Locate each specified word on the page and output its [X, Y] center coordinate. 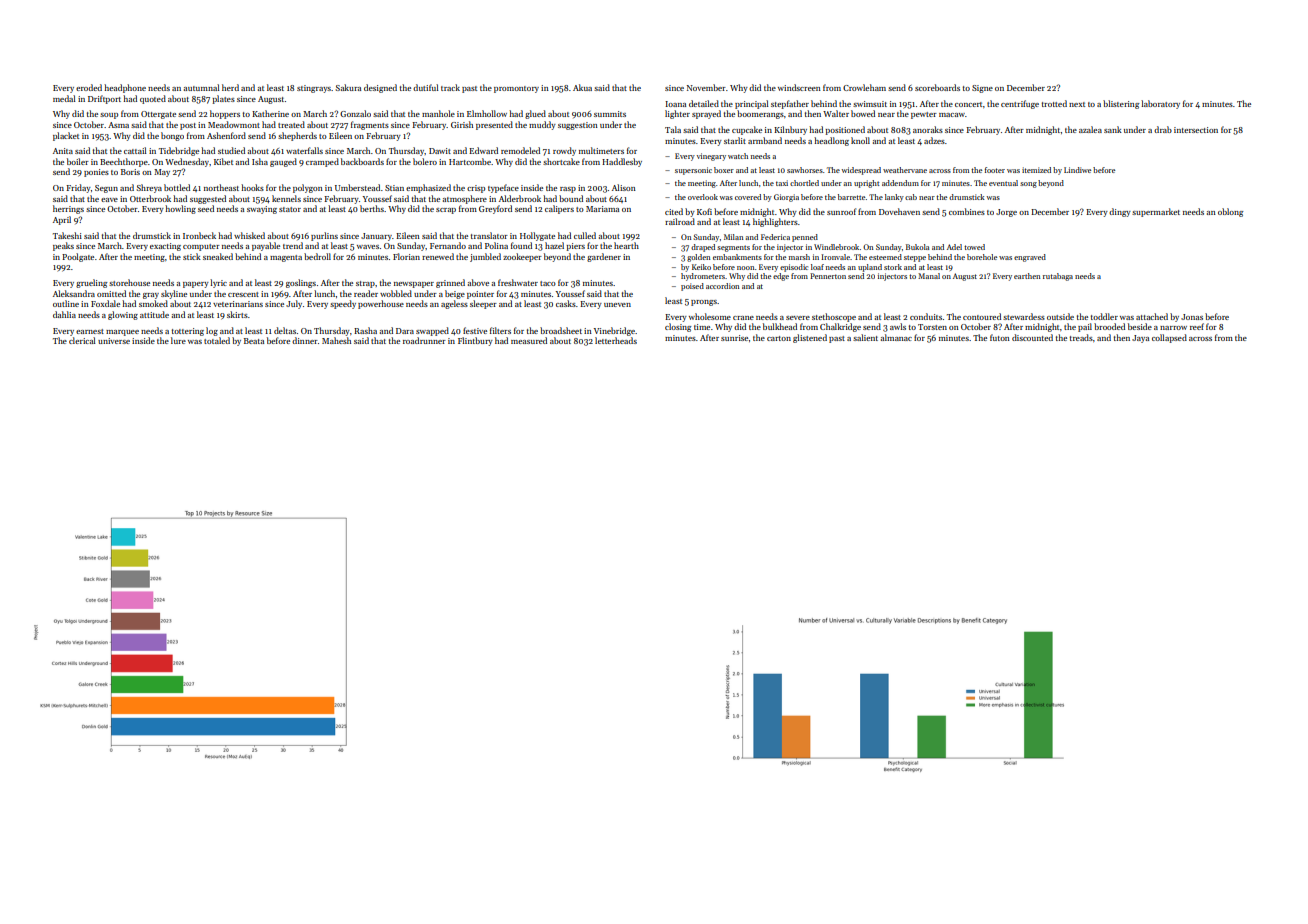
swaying [262, 210]
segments [733, 248]
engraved [1030, 258]
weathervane [905, 170]
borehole [982, 257]
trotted [1054, 103]
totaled [217, 340]
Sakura [348, 87]
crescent [243, 294]
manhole [438, 113]
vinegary [711, 157]
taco [548, 283]
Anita [63, 151]
